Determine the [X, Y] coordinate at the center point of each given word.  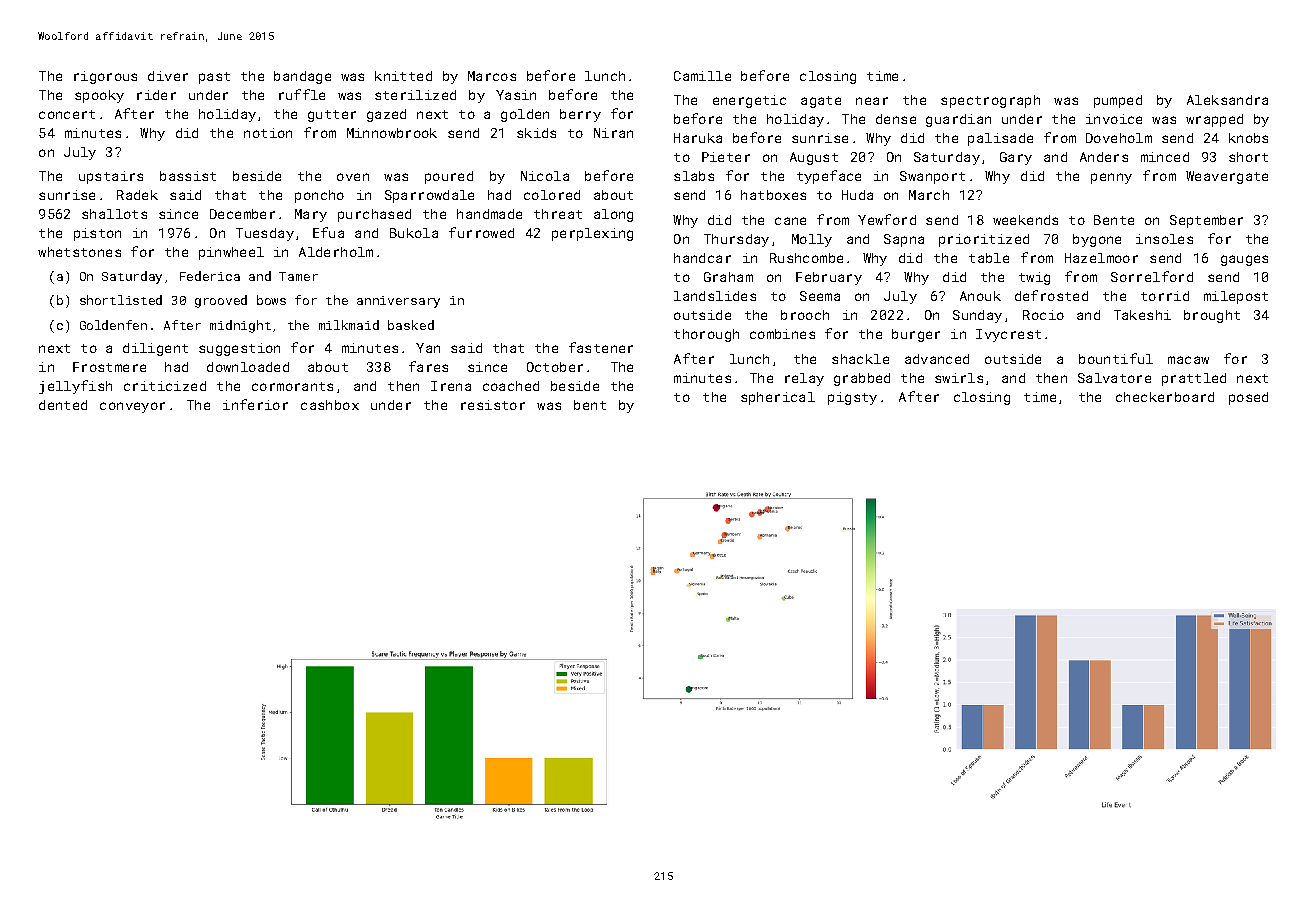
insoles [1164, 239]
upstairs [111, 177]
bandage [302, 77]
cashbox [330, 405]
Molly [812, 240]
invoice [1114, 119]
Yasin [516, 95]
